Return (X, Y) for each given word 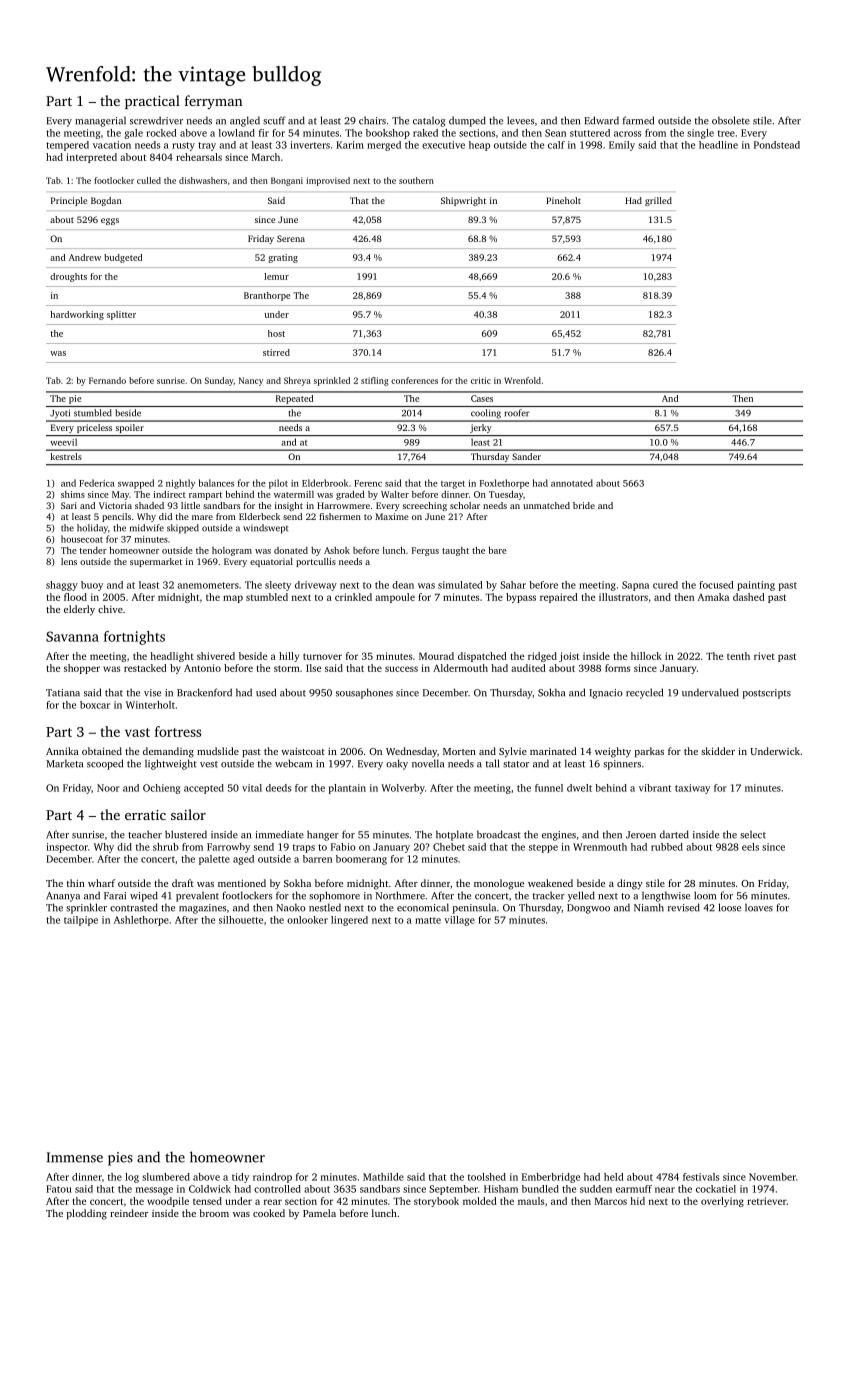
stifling (375, 381)
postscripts (767, 694)
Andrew (85, 257)
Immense (75, 1157)
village (459, 921)
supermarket (156, 562)
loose (730, 907)
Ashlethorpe (141, 921)
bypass (521, 598)
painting (756, 586)
